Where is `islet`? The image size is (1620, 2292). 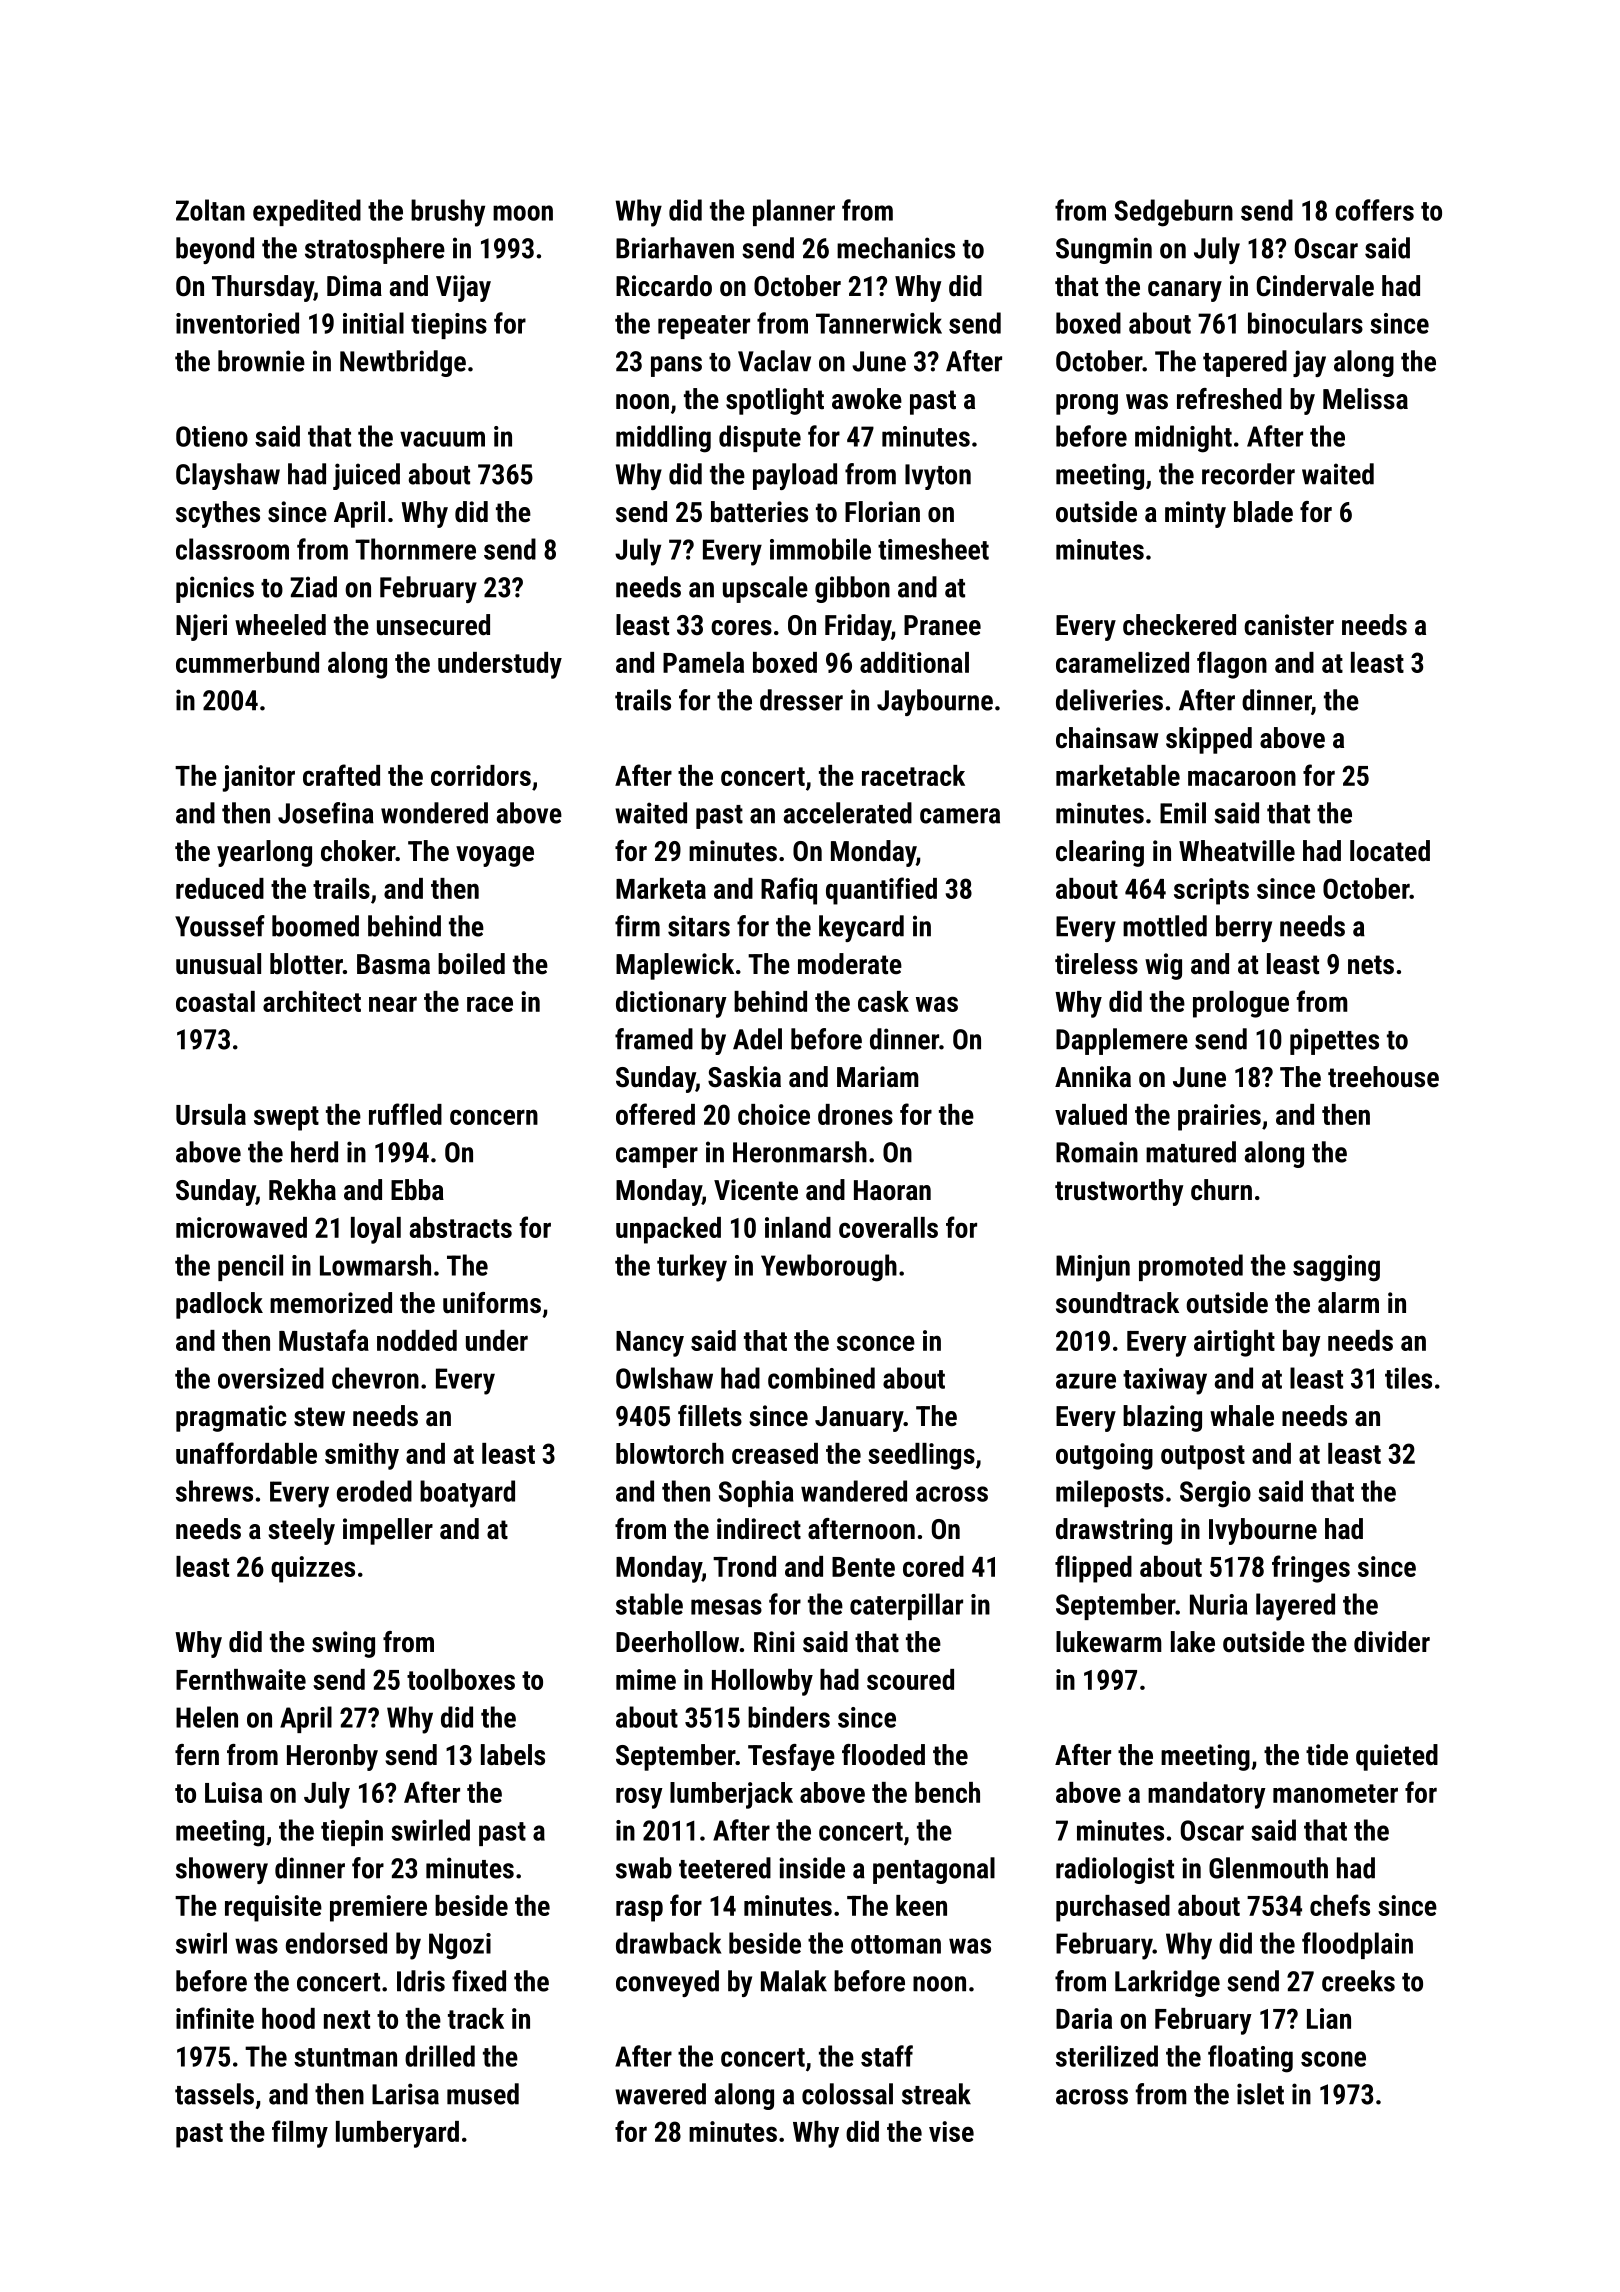 islet is located at coordinates (1260, 2094).
